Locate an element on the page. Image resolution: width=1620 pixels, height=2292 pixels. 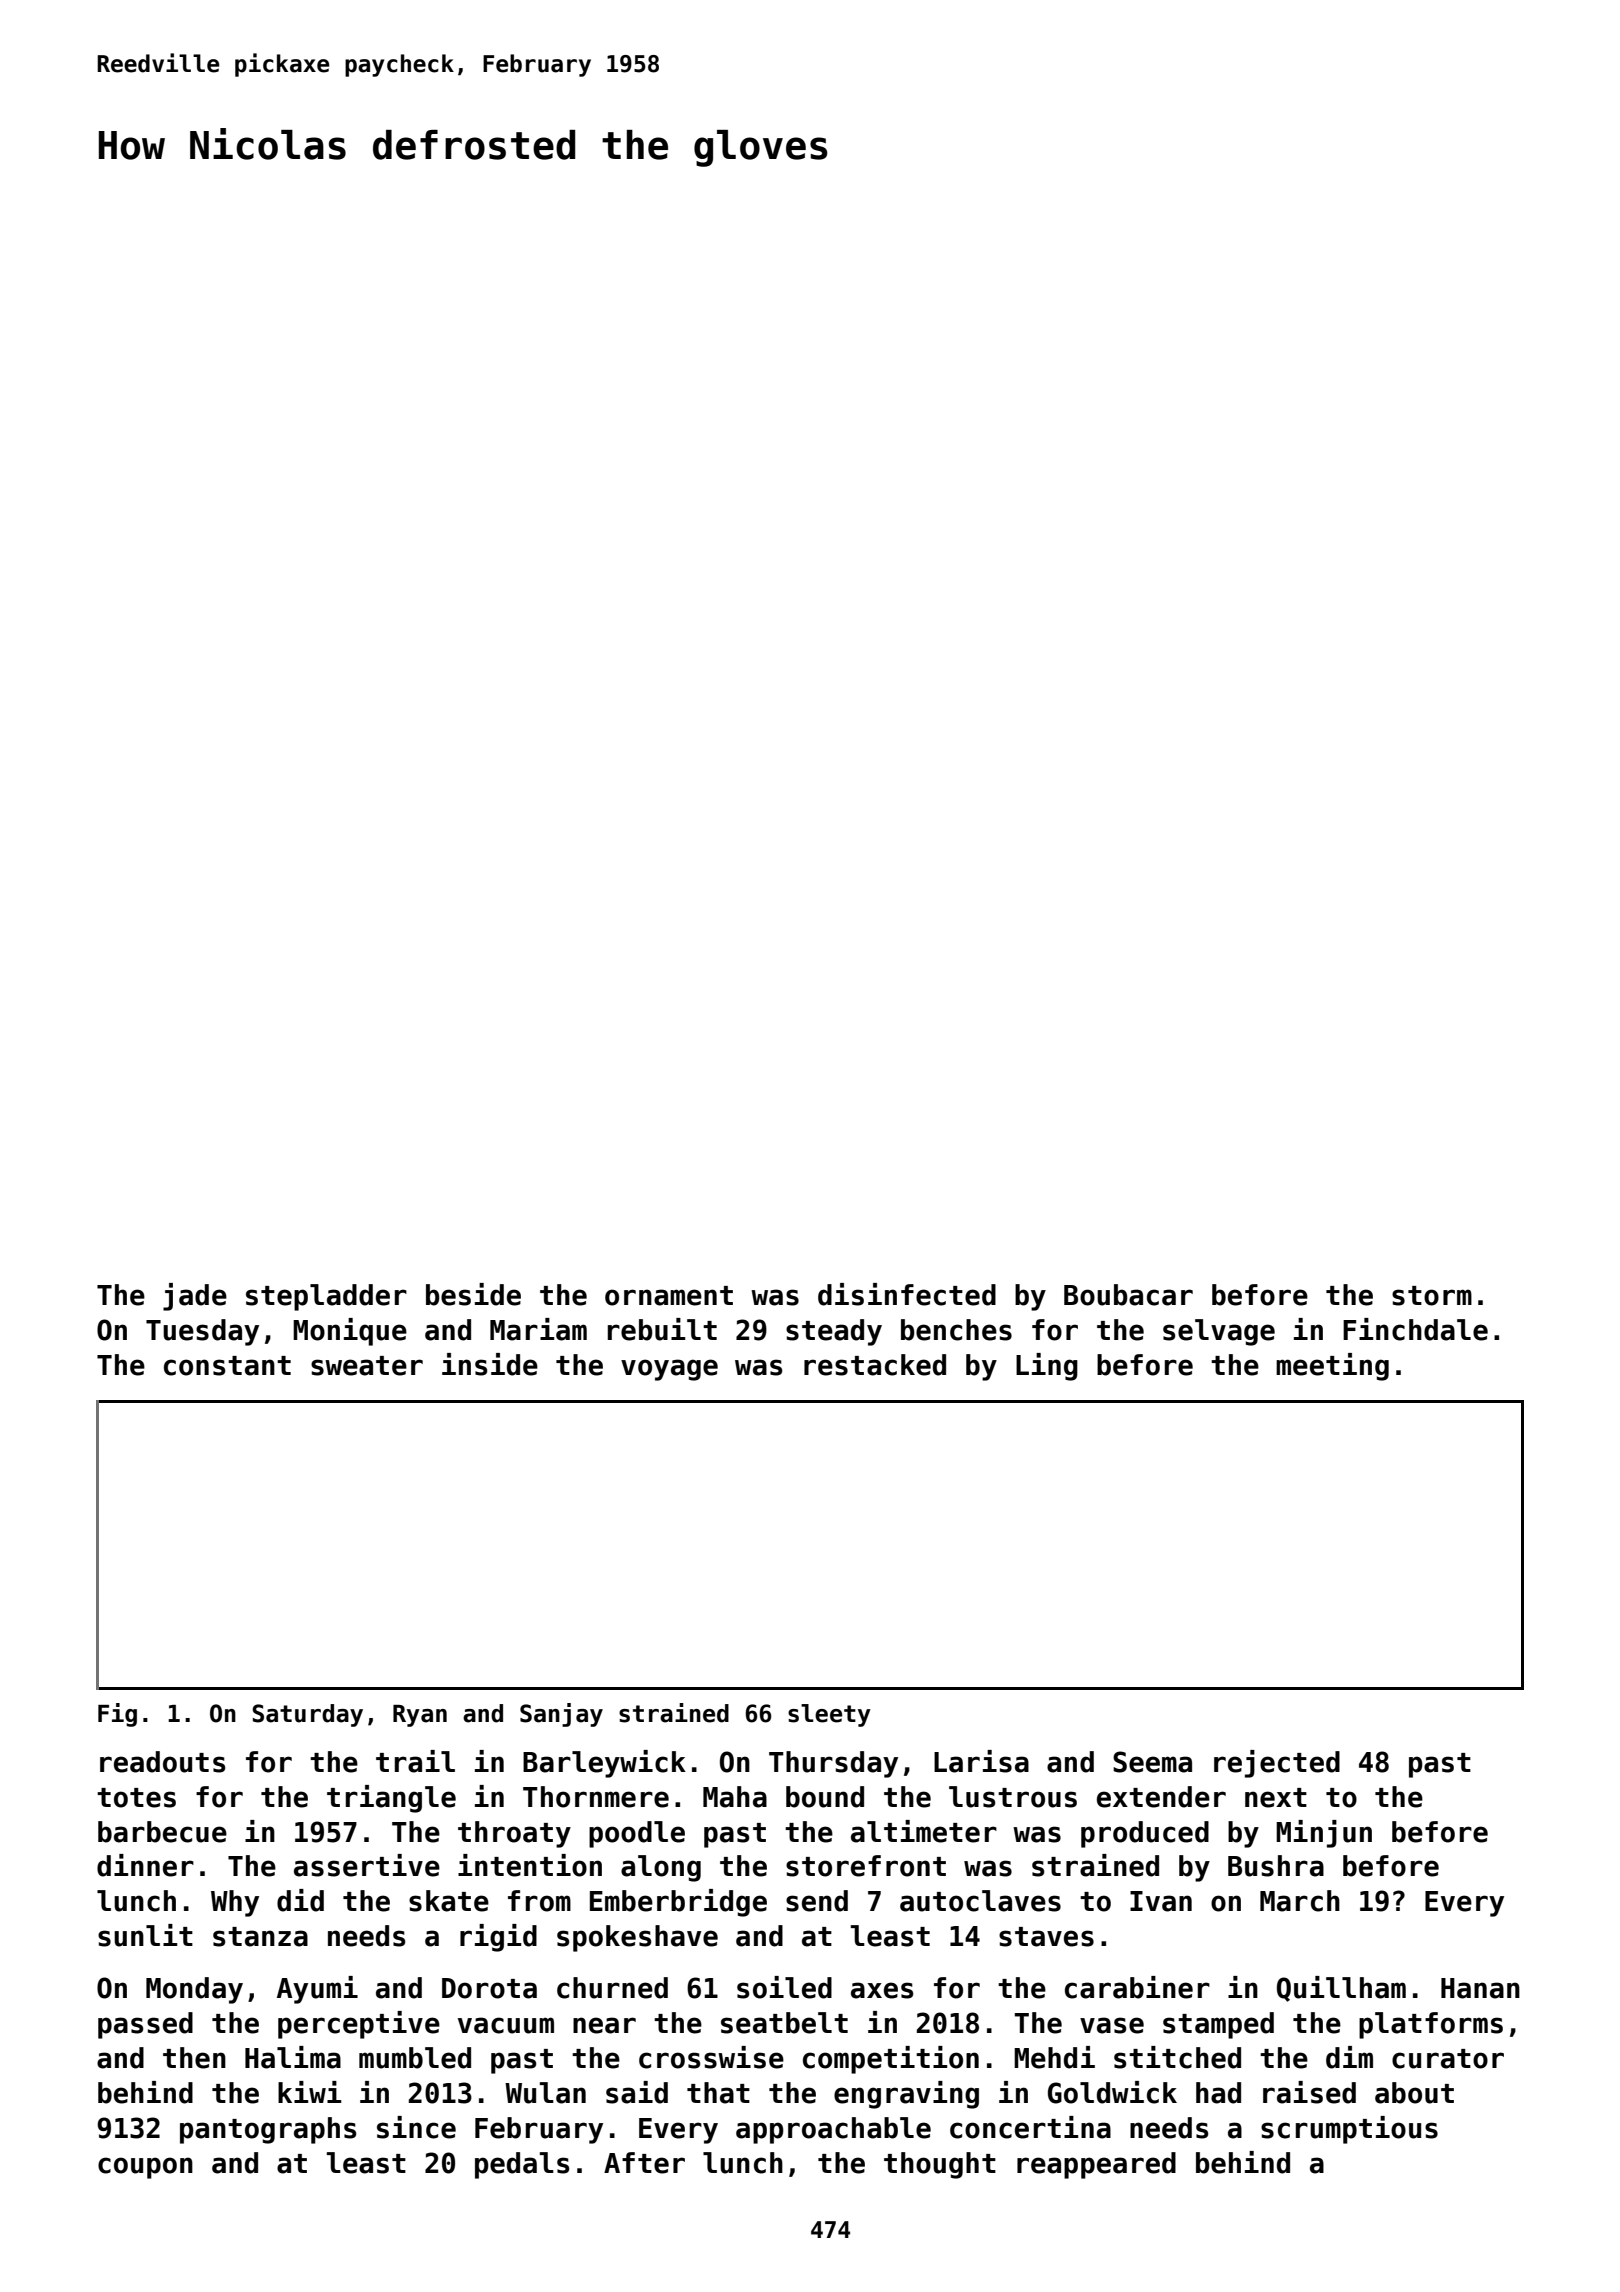
Larisa is located at coordinates (981, 1761).
